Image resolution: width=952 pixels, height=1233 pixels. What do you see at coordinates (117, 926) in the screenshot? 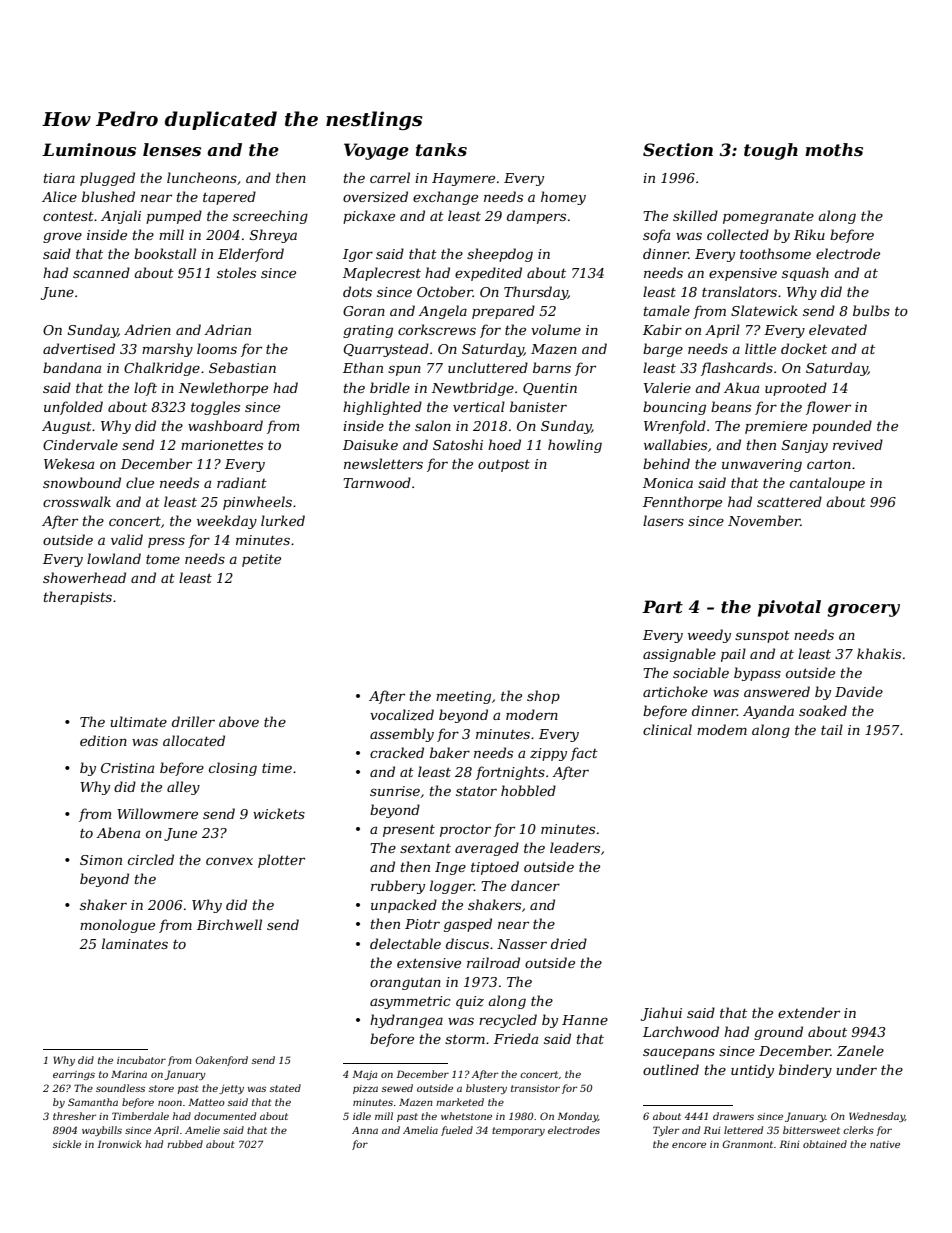
I see `monologue` at bounding box center [117, 926].
